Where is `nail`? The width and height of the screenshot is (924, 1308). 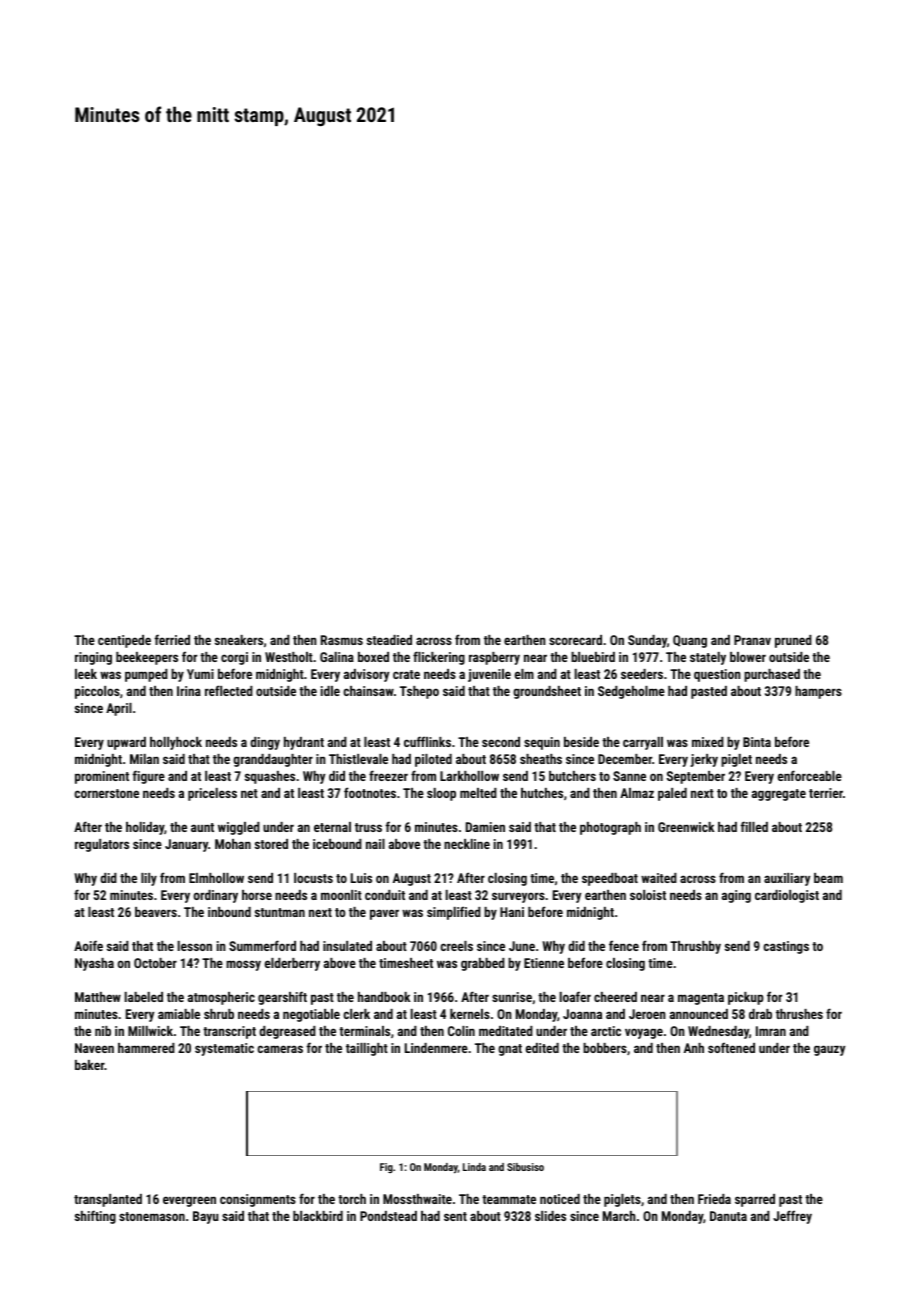 nail is located at coordinates (375, 844).
